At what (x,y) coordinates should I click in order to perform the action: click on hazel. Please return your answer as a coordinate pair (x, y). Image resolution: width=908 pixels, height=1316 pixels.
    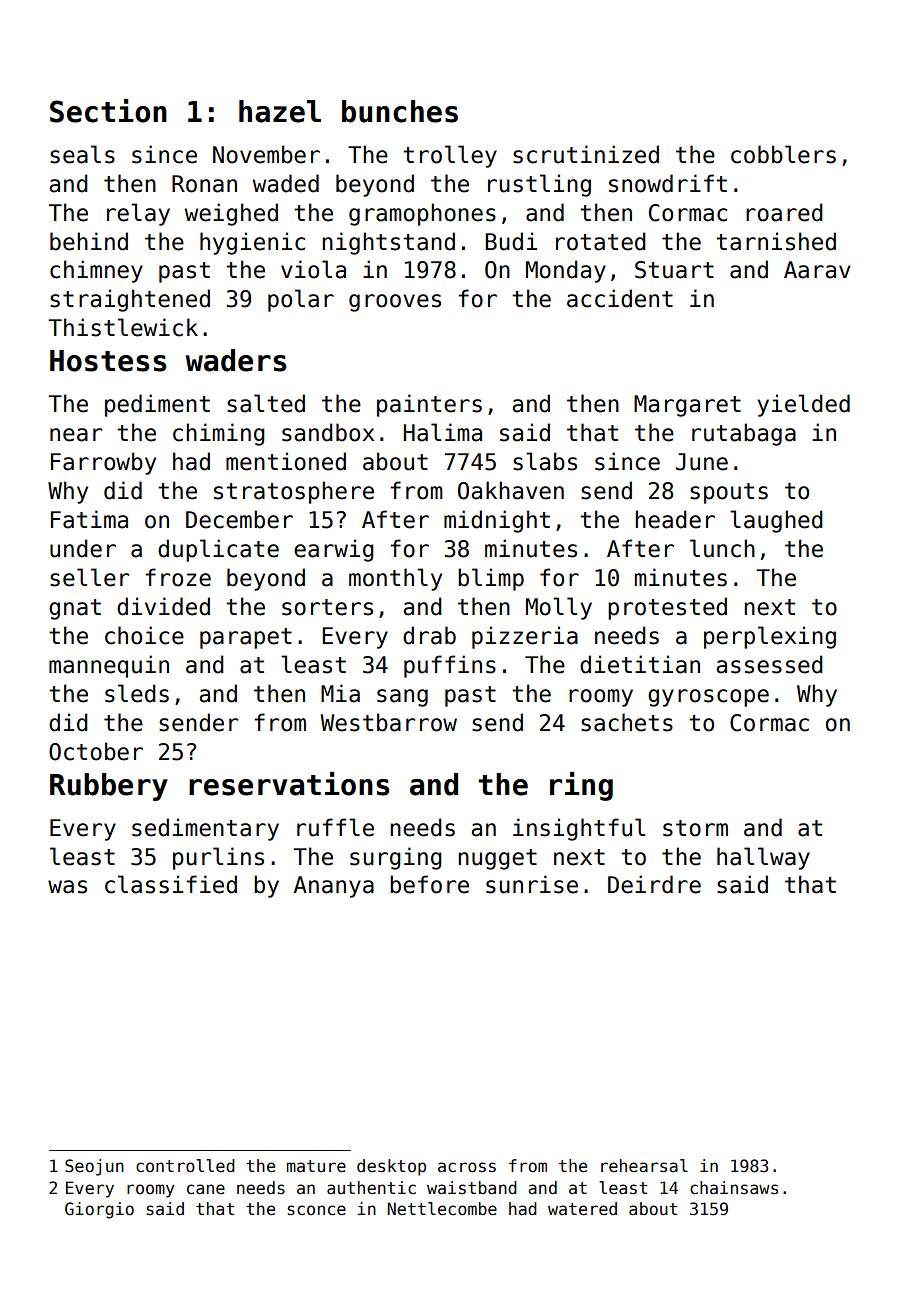
    Looking at the image, I should click on (280, 111).
